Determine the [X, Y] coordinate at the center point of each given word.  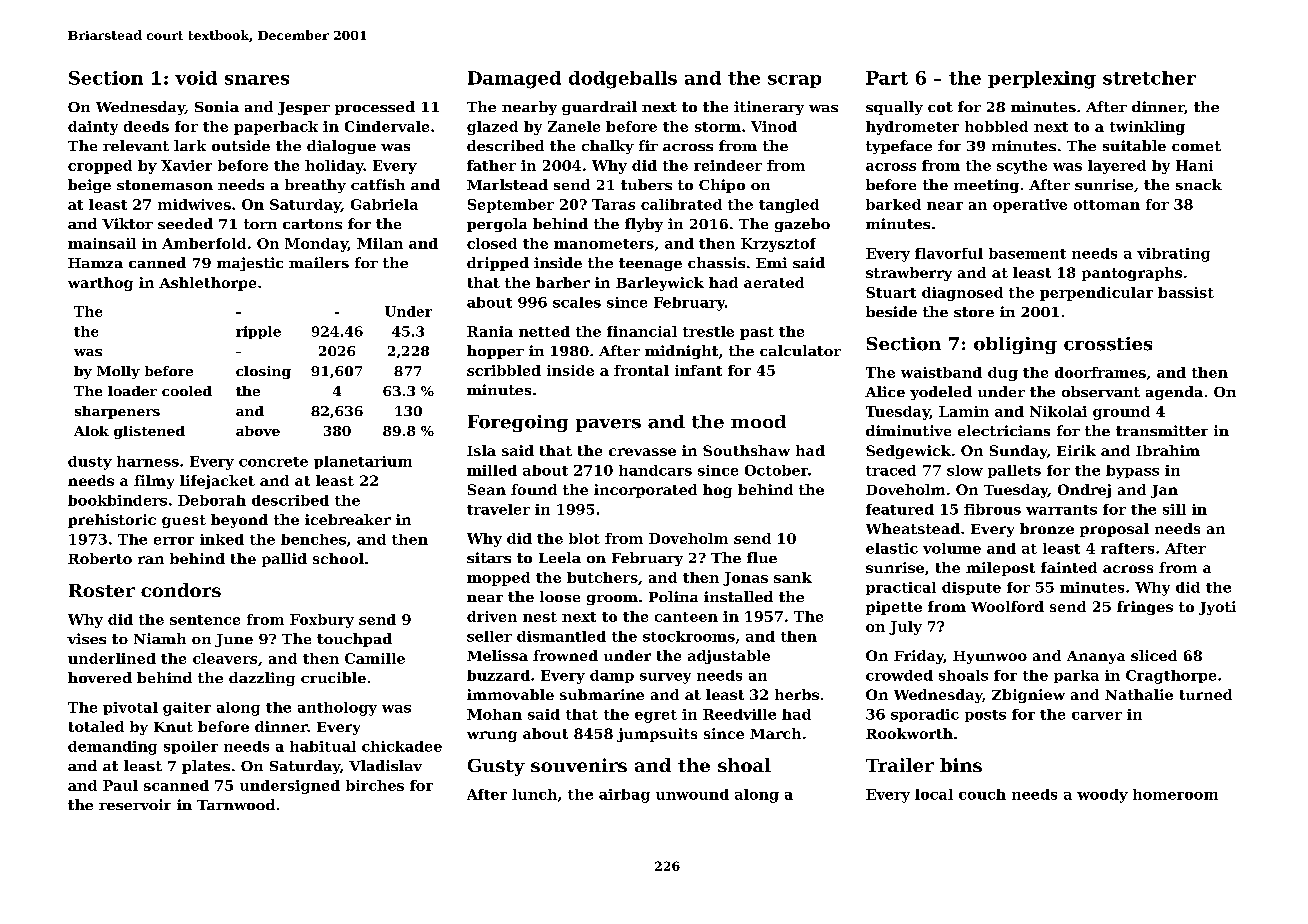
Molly [118, 372]
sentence [205, 620]
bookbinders [117, 500]
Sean [487, 489]
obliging [1015, 345]
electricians [1004, 430]
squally [894, 108]
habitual [323, 746]
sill [1174, 509]
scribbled [504, 370]
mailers [319, 262]
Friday [919, 657]
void [196, 78]
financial [642, 331]
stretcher [1149, 78]
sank [793, 577]
